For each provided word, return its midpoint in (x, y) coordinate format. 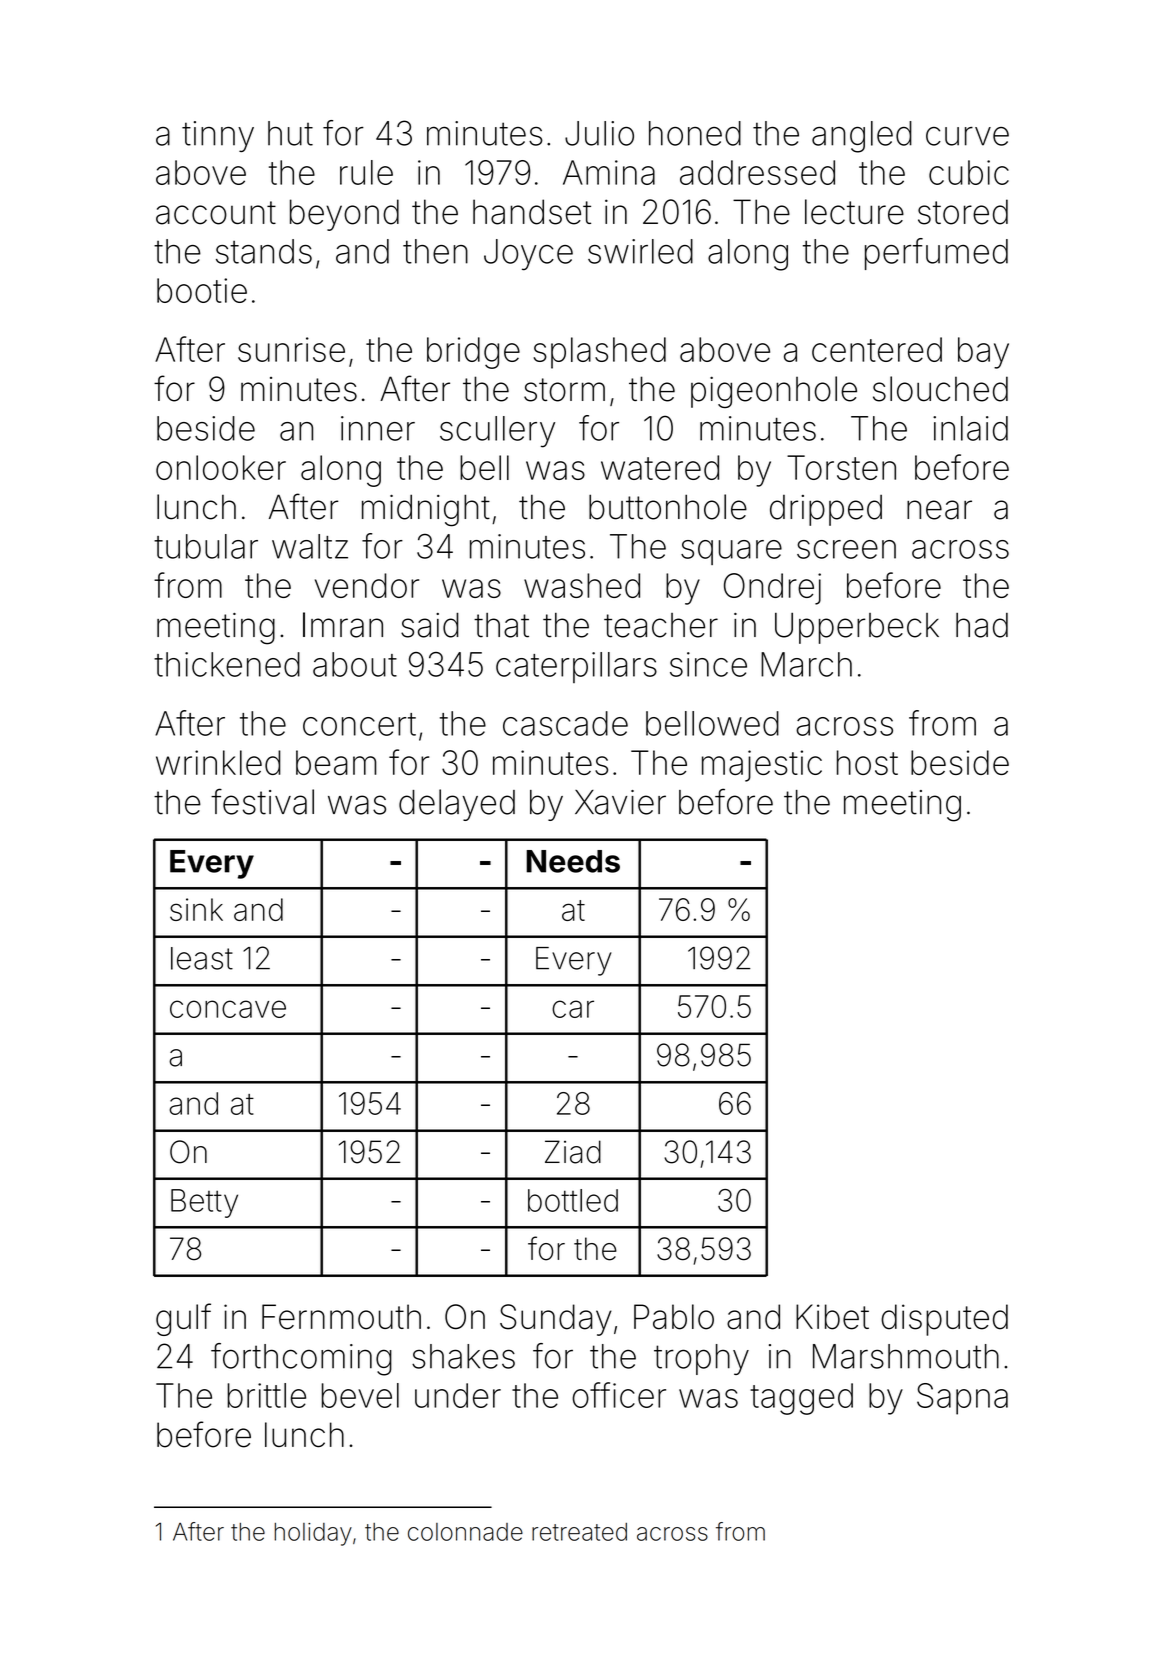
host (867, 762)
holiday (313, 1534)
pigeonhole (774, 392)
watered (660, 467)
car (573, 1009)
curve (967, 136)
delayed (457, 805)
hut (290, 133)
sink (196, 909)
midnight (426, 510)
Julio (599, 133)
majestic (762, 766)
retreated (579, 1532)
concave (228, 1009)
